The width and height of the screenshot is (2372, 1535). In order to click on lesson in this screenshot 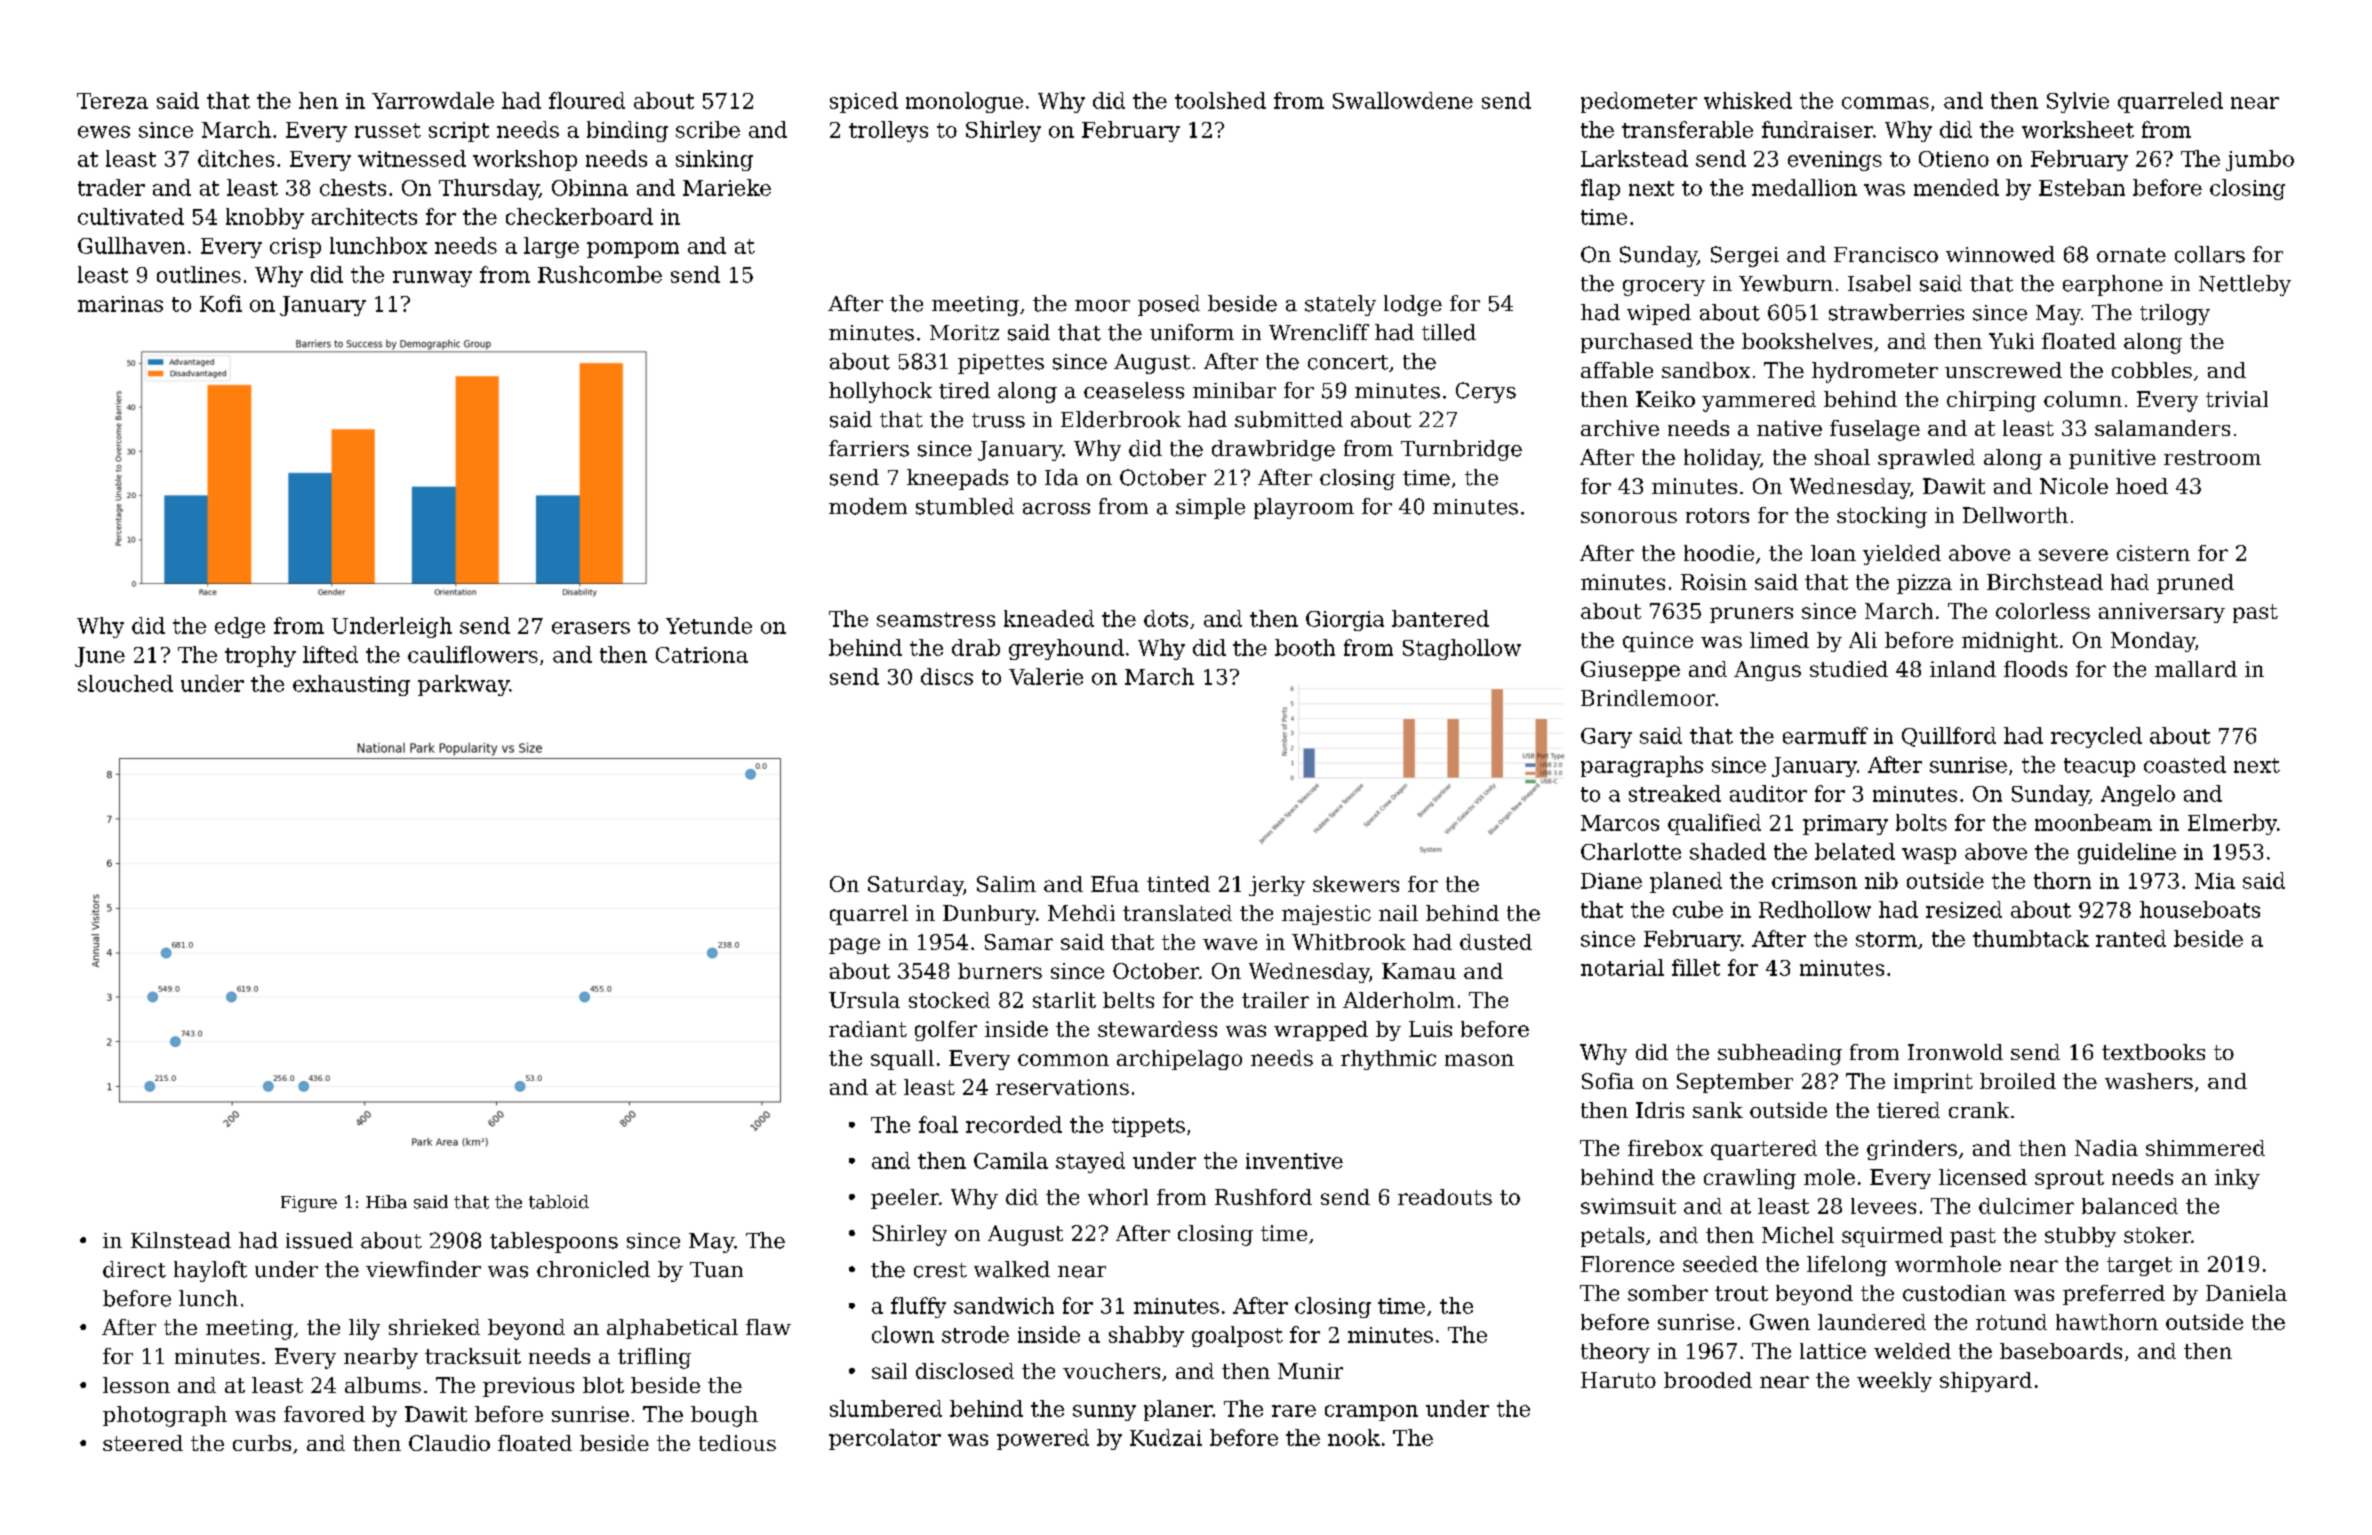, I will do `click(136, 1385)`.
